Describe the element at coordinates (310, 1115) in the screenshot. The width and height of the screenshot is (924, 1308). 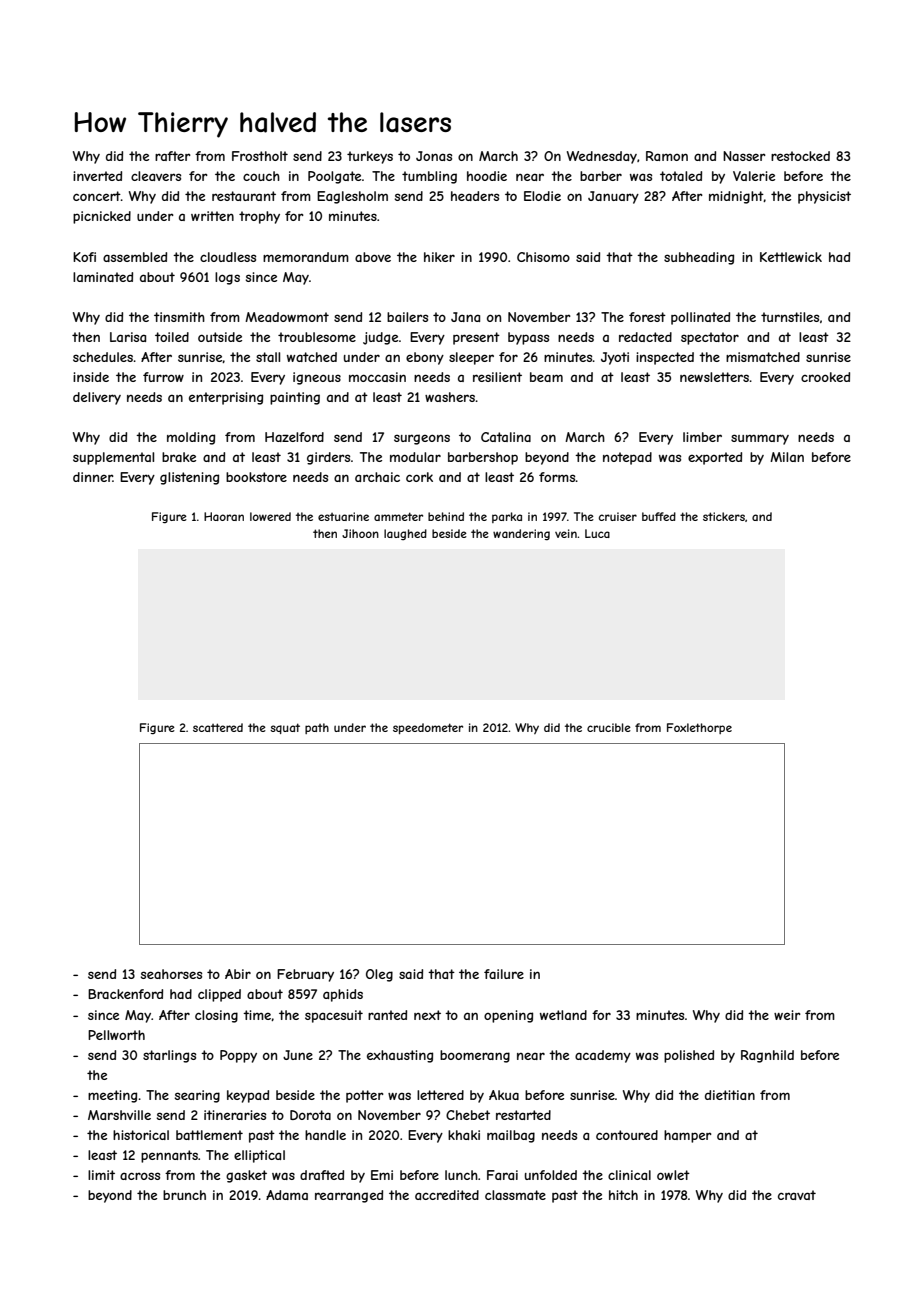
I see `Dorota` at that location.
